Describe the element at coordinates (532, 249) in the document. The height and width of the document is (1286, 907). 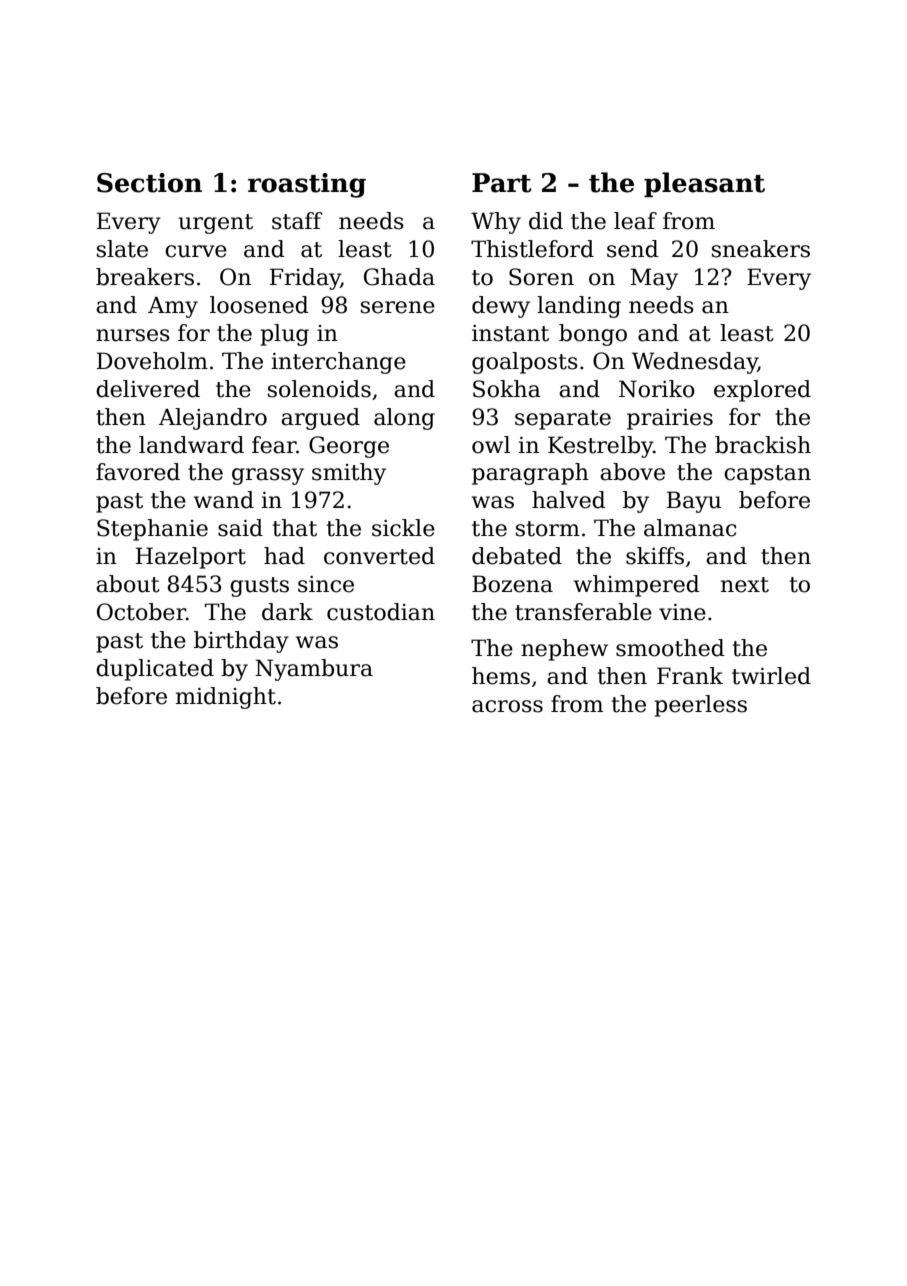
I see `Thistleford` at that location.
